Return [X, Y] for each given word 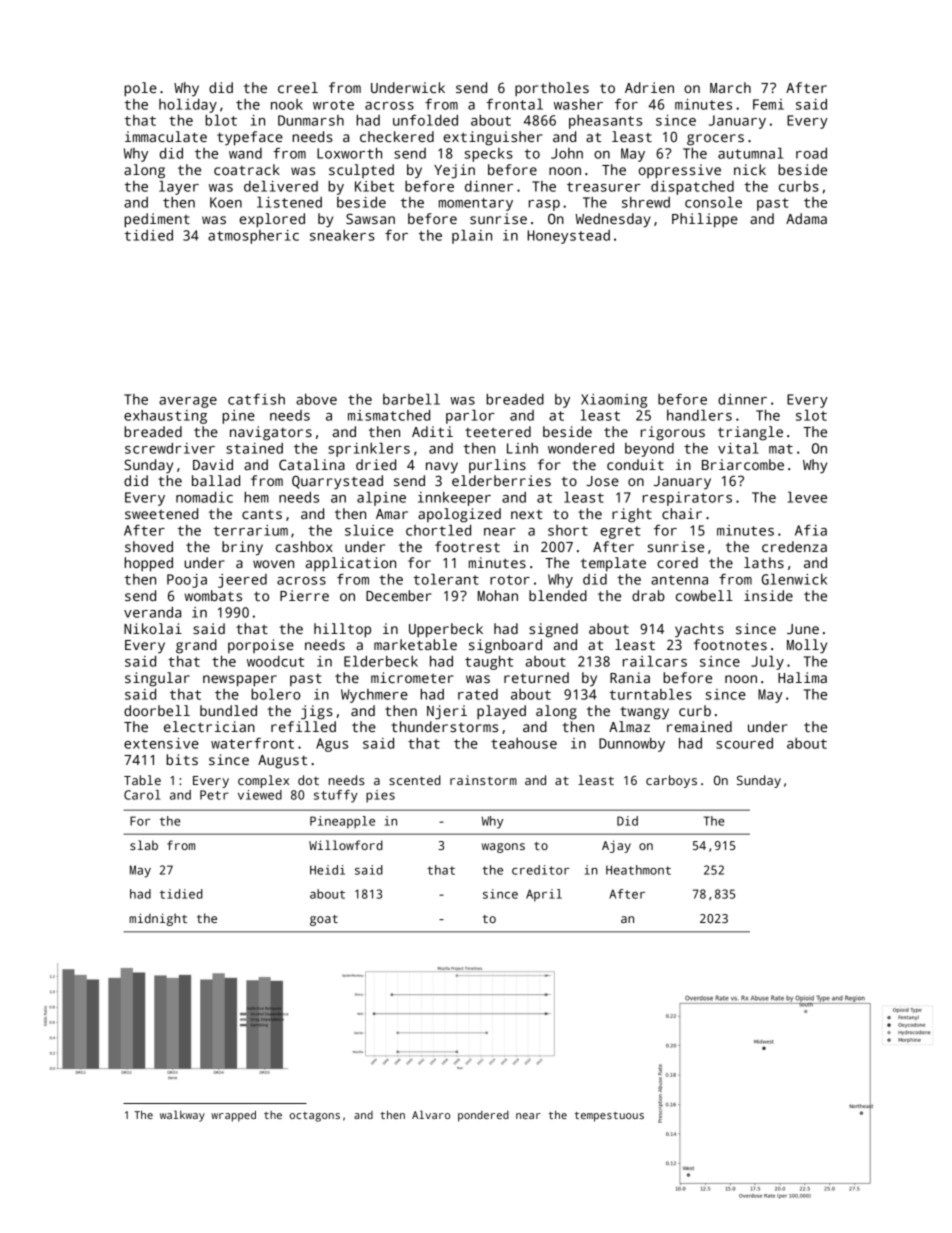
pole [140, 89]
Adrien [649, 87]
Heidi [327, 870]
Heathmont [638, 870]
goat [324, 920]
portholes [552, 89]
